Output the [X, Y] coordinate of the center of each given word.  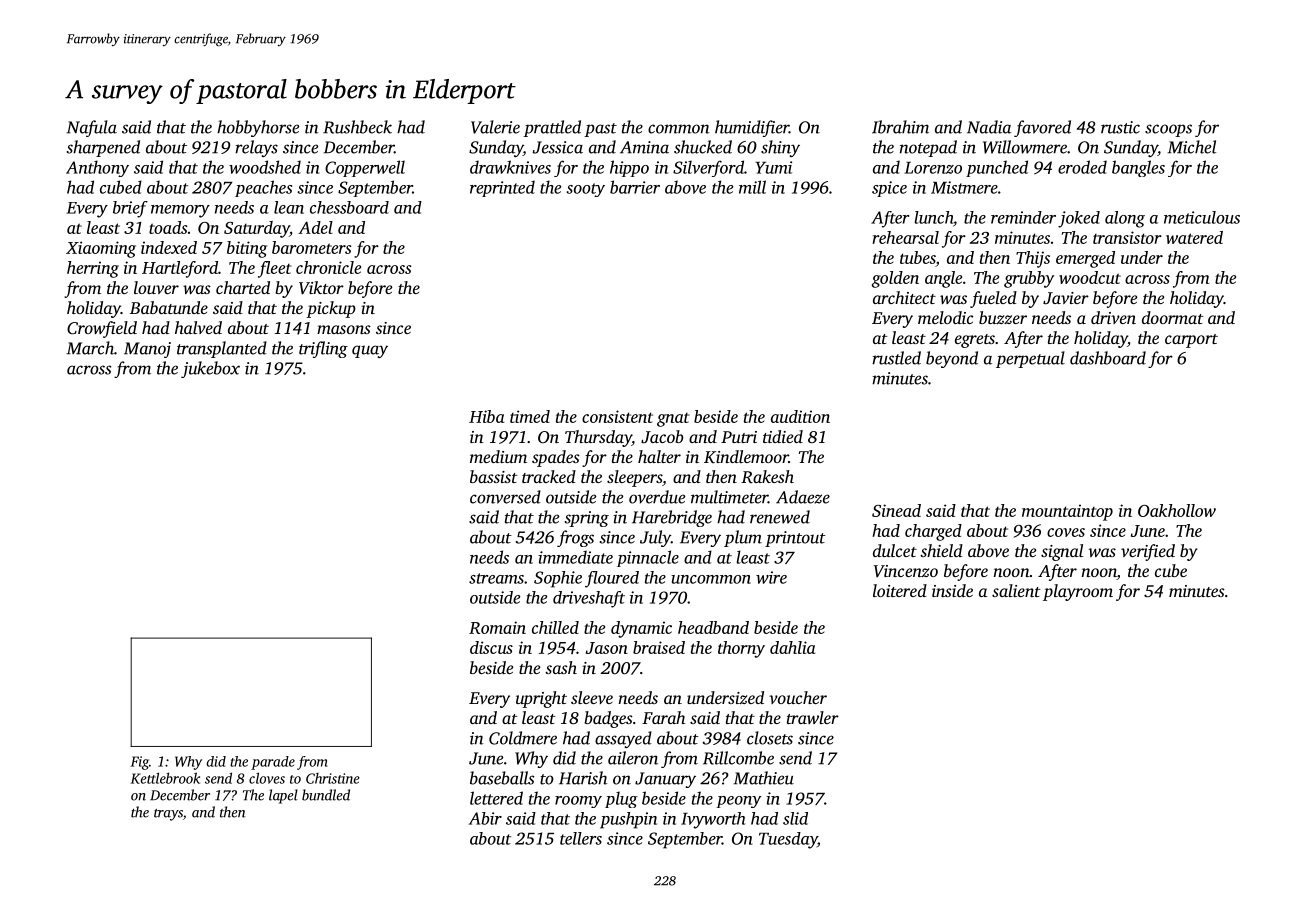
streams [496, 578]
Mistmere [964, 187]
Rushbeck [357, 127]
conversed [505, 497]
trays [168, 815]
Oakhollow [1177, 510]
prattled [552, 128]
